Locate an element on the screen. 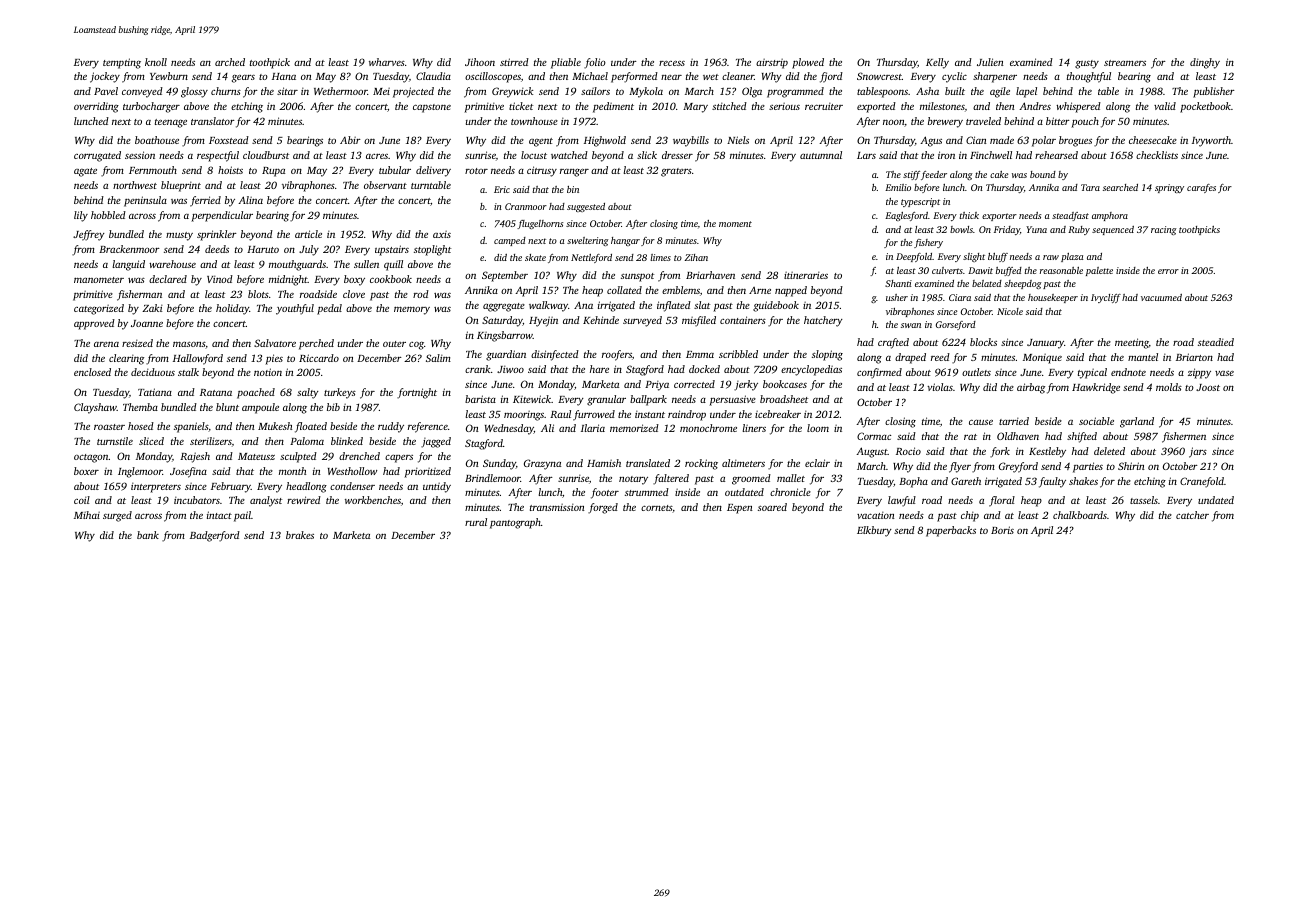  moment is located at coordinates (735, 224).
